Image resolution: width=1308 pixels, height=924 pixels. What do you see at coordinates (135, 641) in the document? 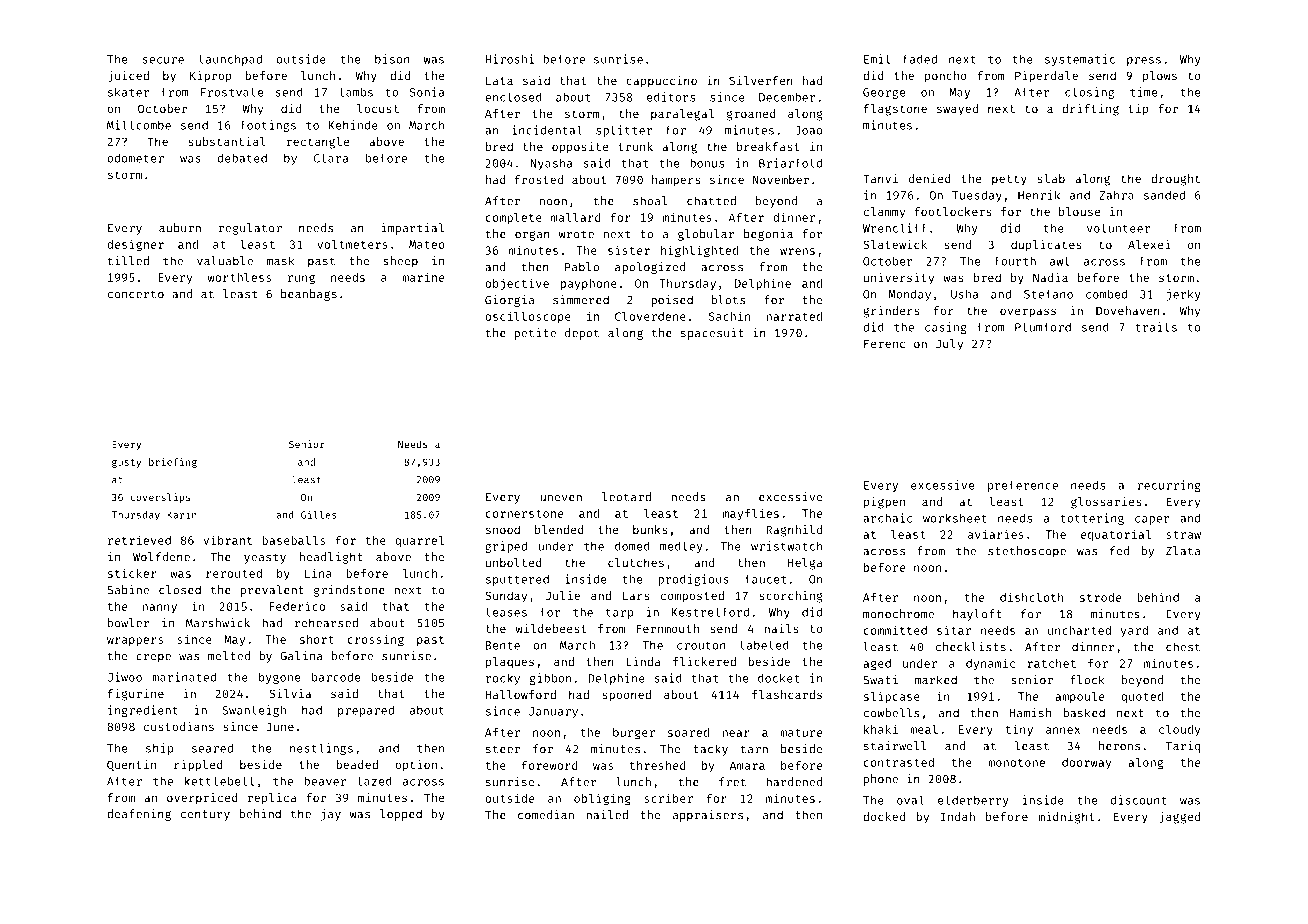
I see `wrappers` at bounding box center [135, 641].
